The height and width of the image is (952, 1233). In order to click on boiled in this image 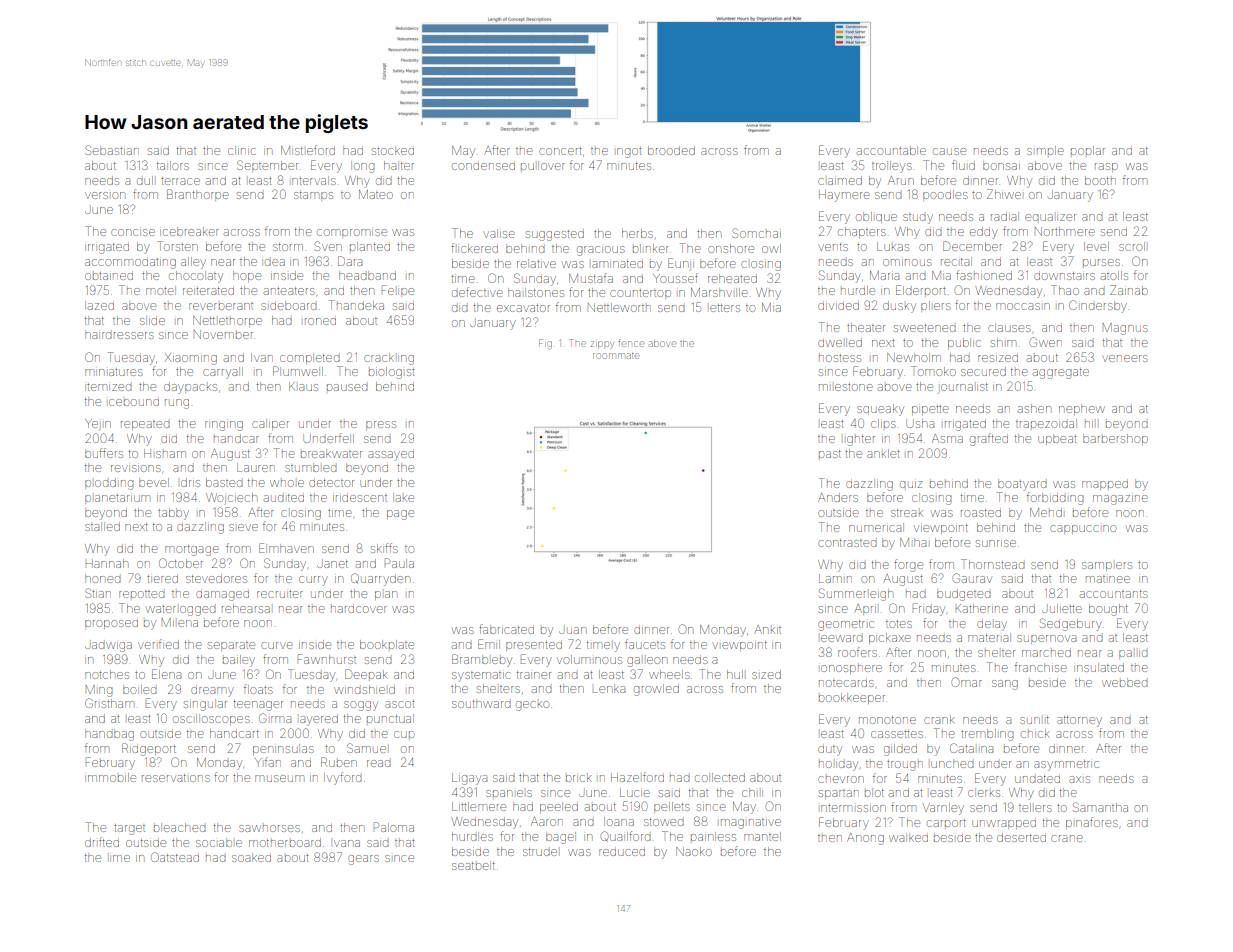, I will do `click(139, 689)`.
